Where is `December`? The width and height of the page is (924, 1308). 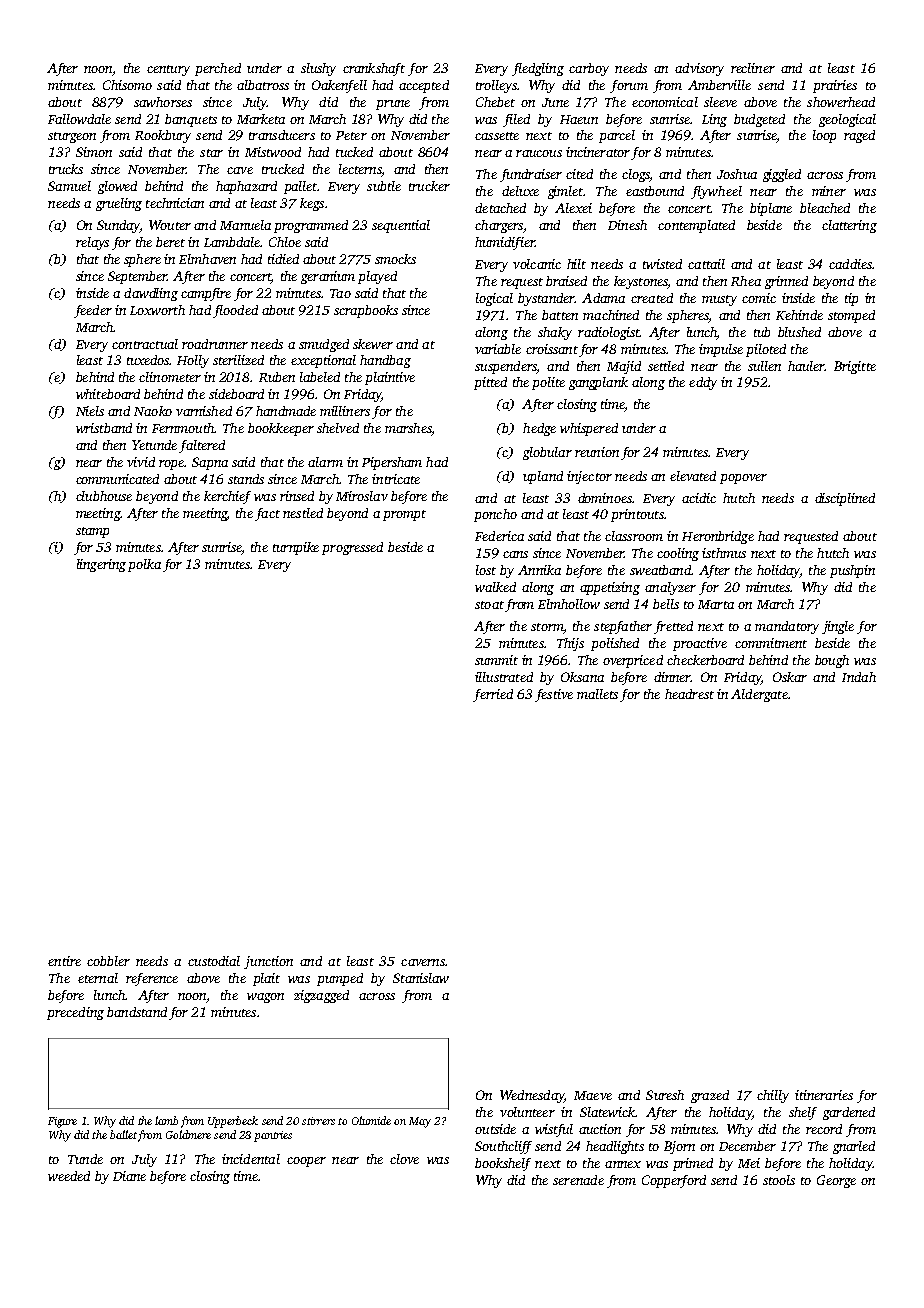
December is located at coordinates (747, 1146).
